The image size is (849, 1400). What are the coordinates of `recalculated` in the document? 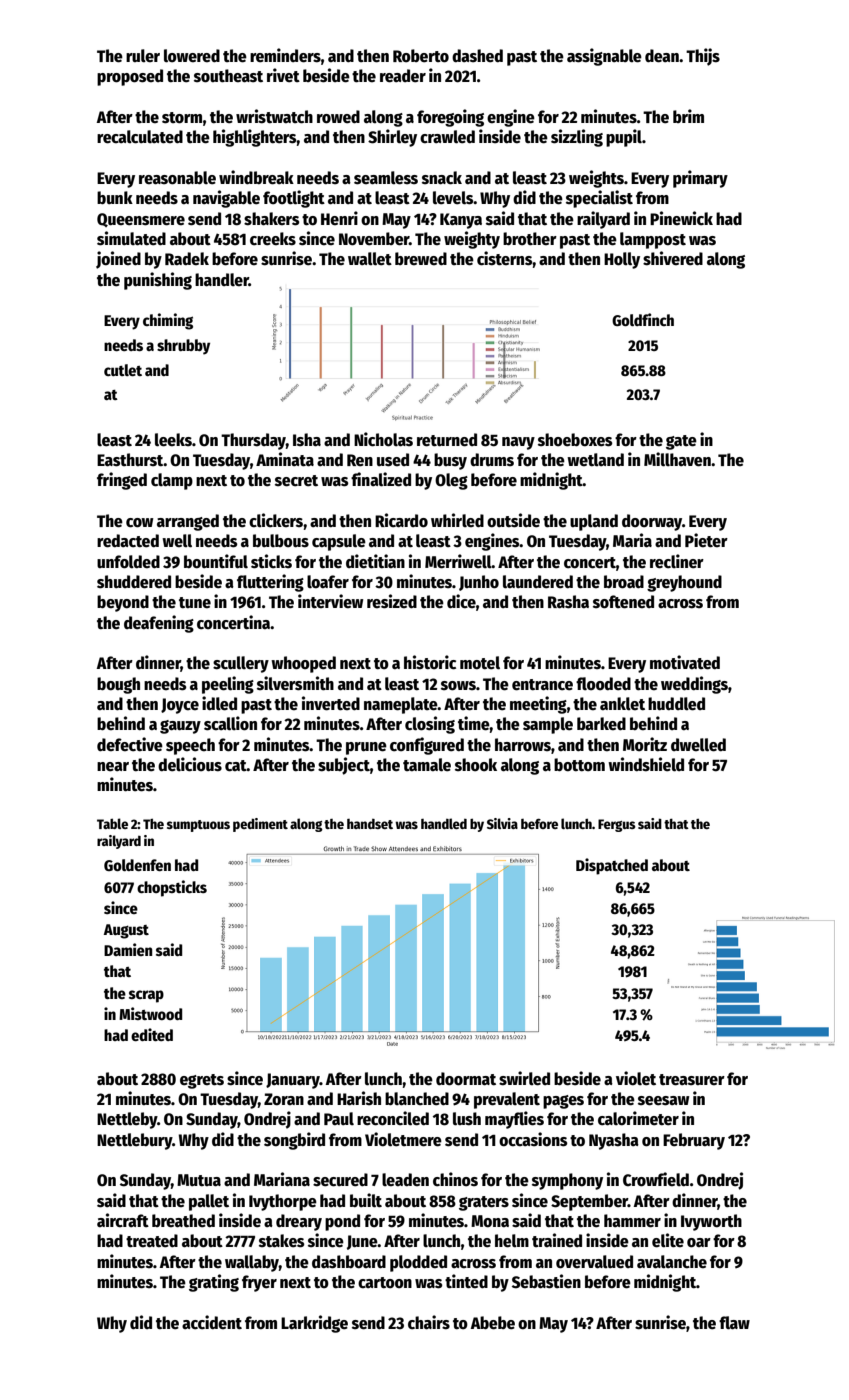 It's located at (140, 137).
